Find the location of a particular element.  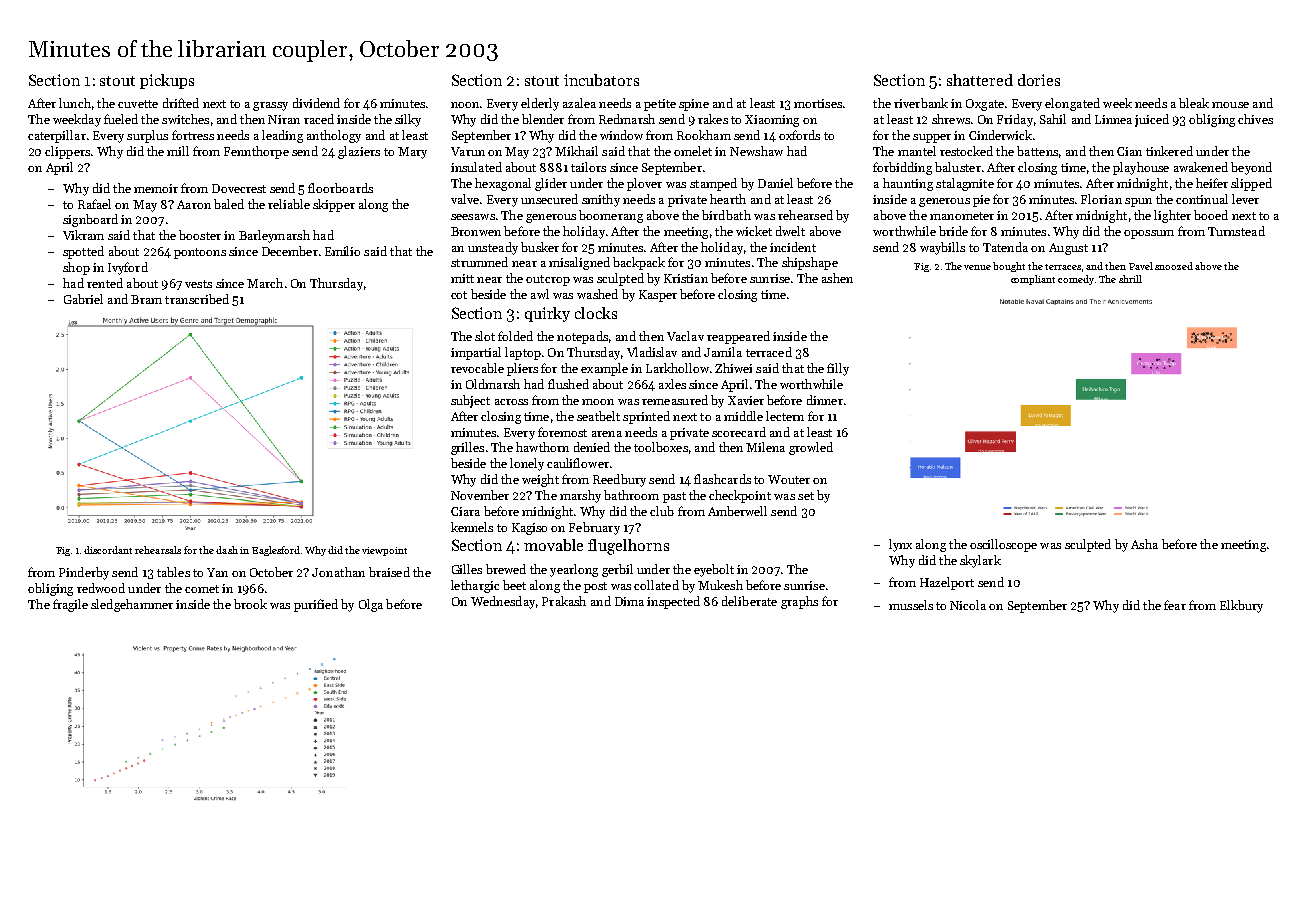

clippers is located at coordinates (67, 152).
